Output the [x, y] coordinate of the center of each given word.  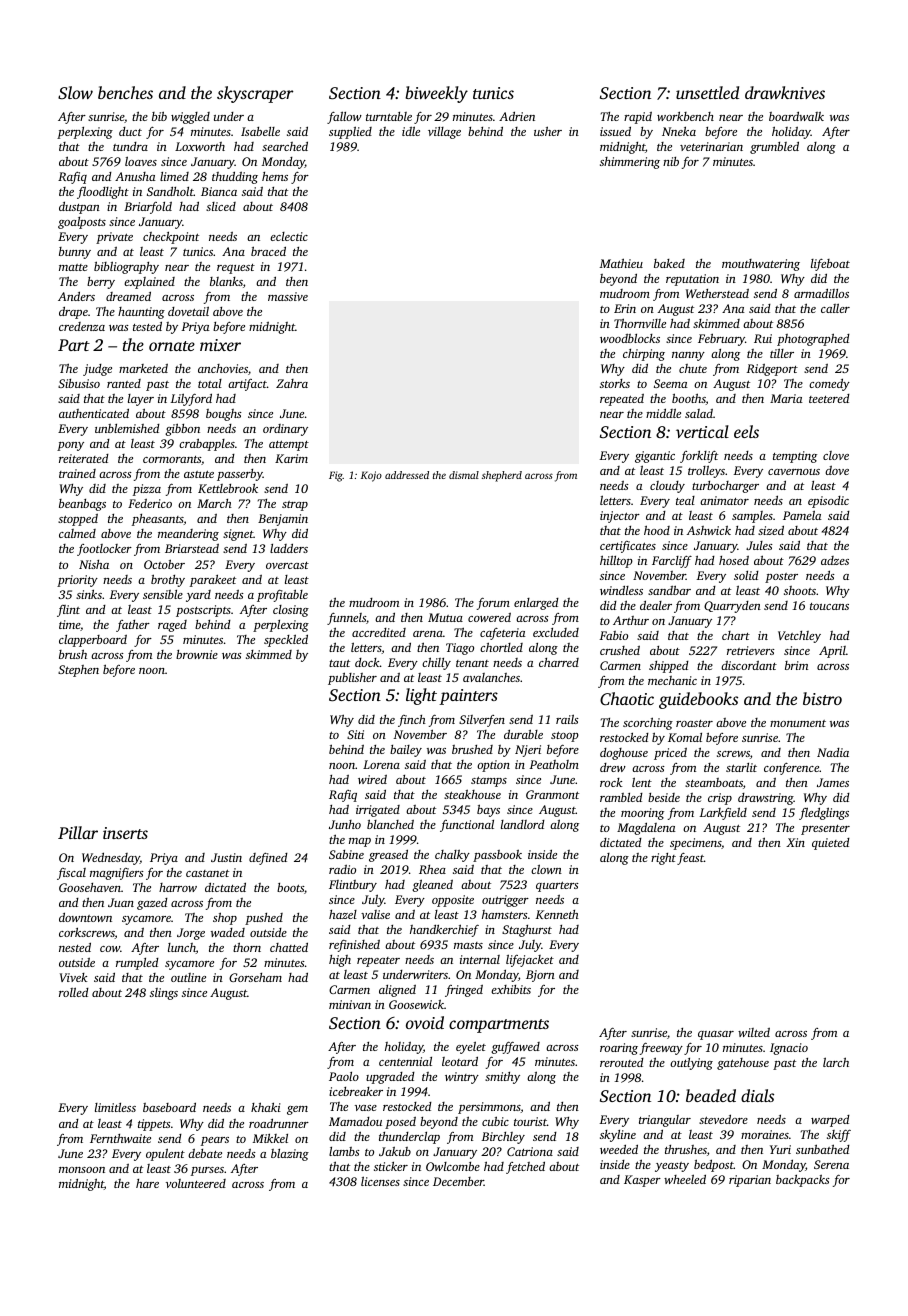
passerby [240, 475]
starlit [741, 767]
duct [130, 131]
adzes [835, 560]
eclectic [289, 236]
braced [268, 251]
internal [480, 959]
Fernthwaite [120, 1138]
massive [288, 296]
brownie [197, 654]
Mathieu [621, 263]
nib [671, 161]
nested [75, 947]
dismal [464, 475]
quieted [831, 844]
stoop [565, 736]
